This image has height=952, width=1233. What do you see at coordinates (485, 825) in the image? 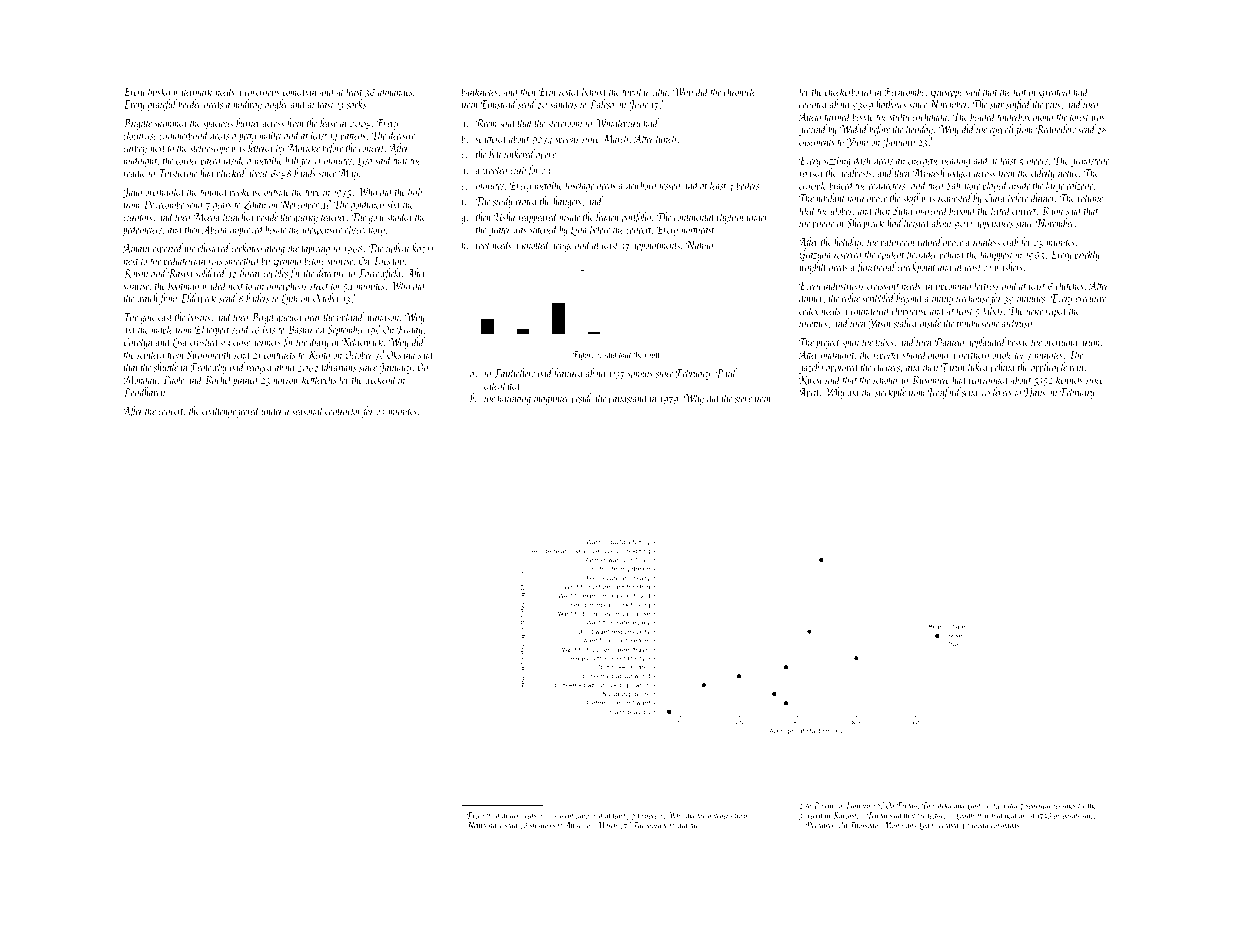
I see `Nettlebridge` at bounding box center [485, 825].
